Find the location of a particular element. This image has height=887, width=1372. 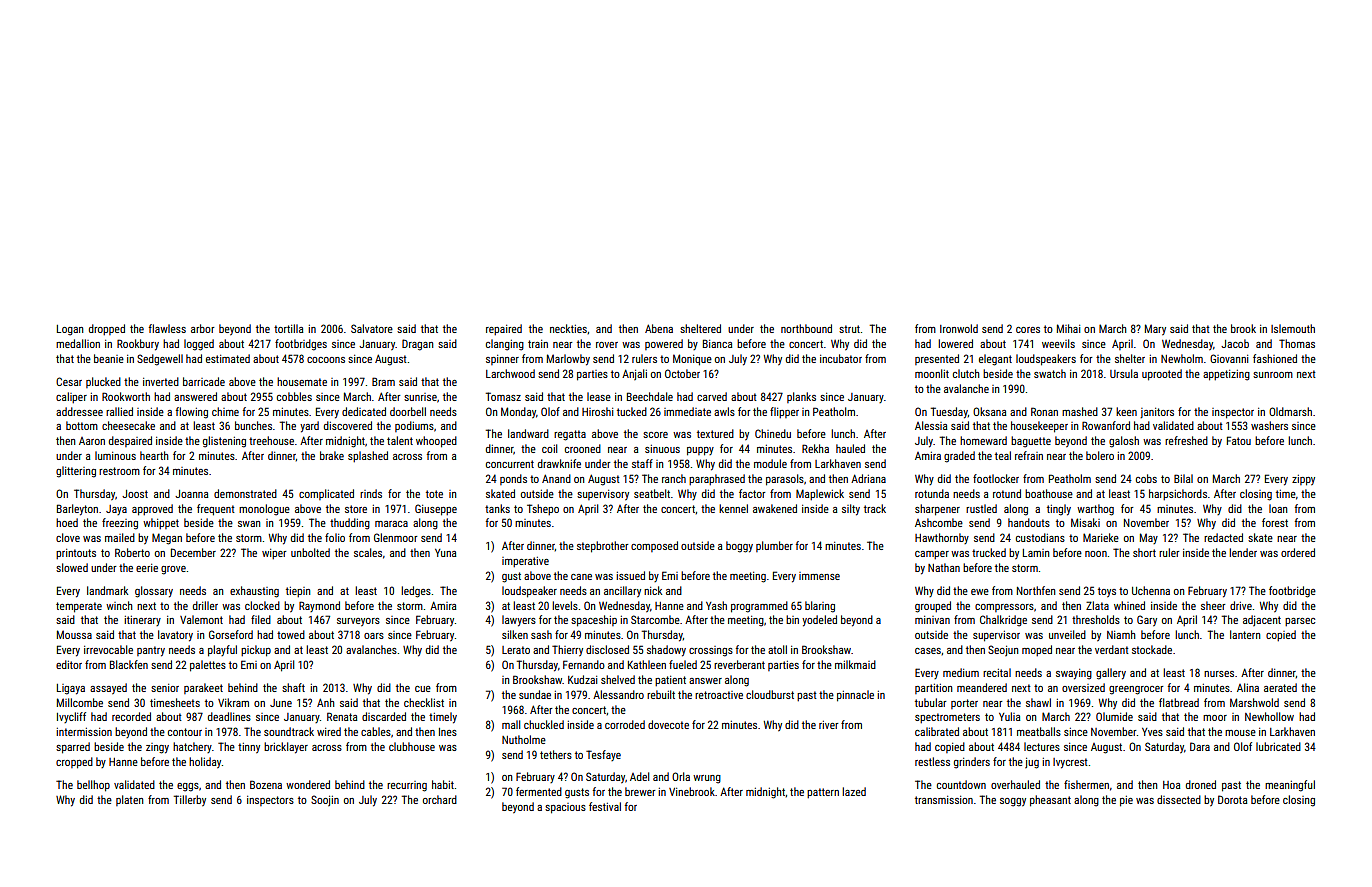

hearth is located at coordinates (154, 455).
